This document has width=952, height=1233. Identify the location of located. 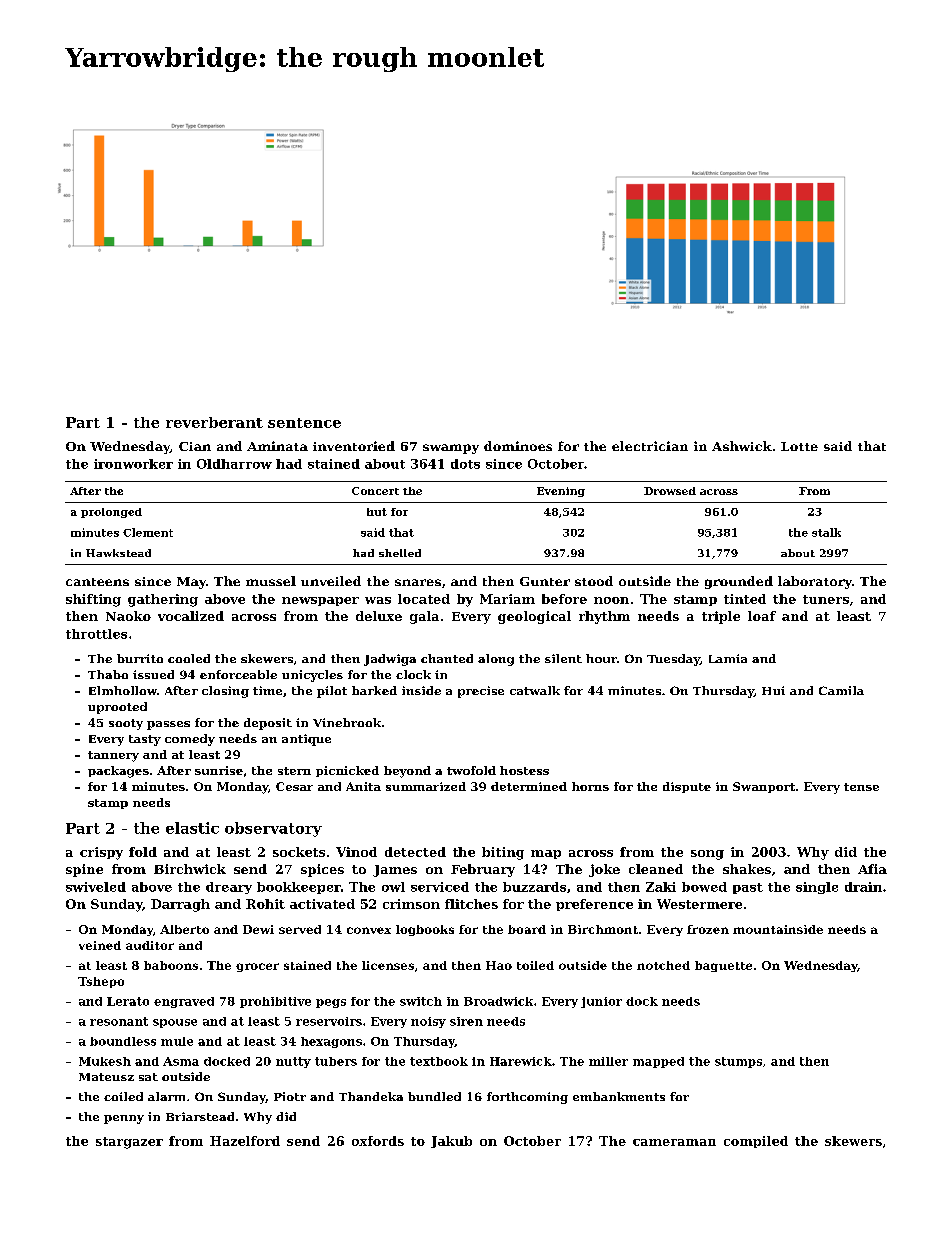
(424, 599).
